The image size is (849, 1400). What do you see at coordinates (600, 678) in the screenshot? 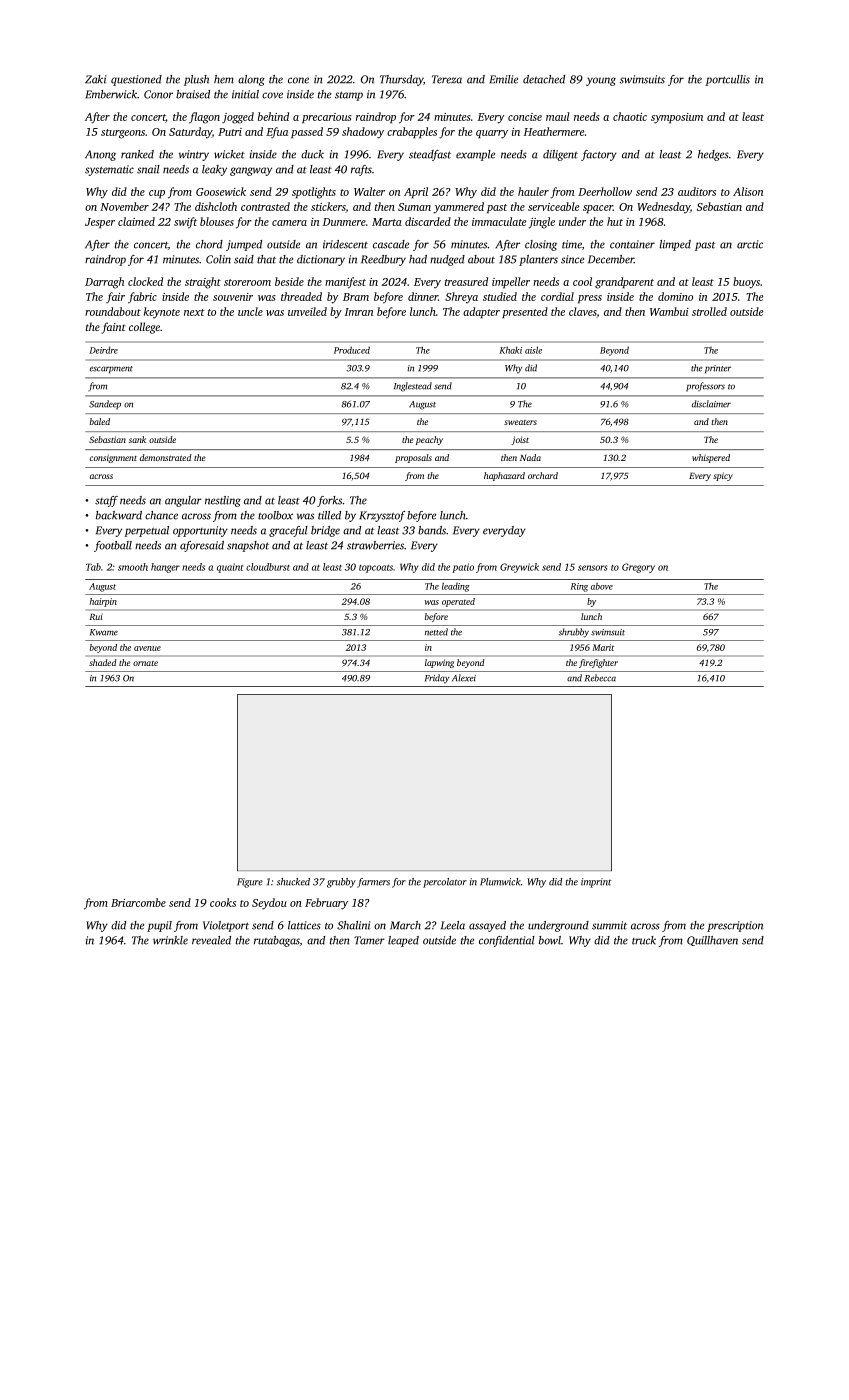
I see `Rebecca` at bounding box center [600, 678].
